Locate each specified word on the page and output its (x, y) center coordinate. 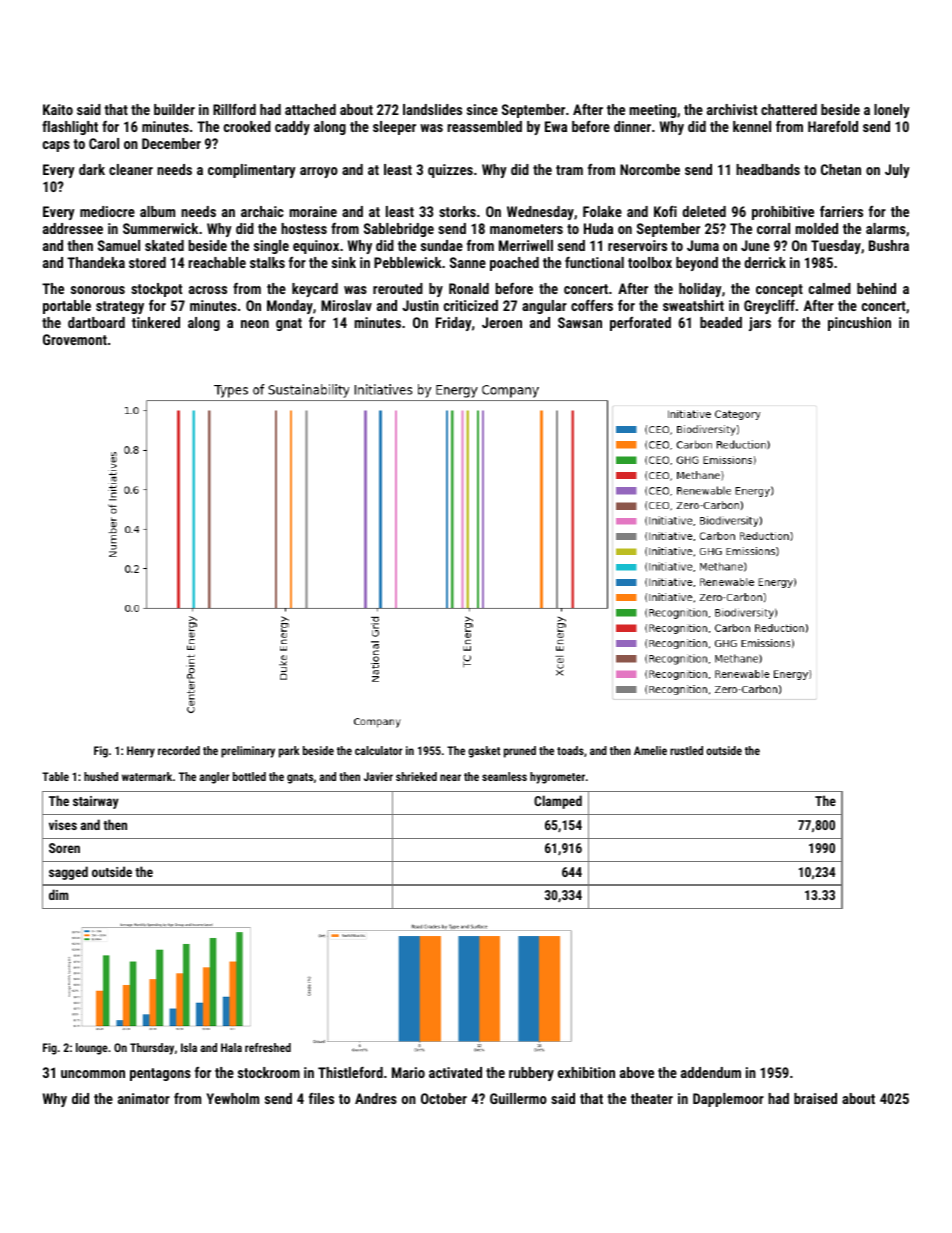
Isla (189, 1047)
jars (760, 324)
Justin (420, 305)
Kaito (58, 109)
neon (255, 324)
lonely (892, 111)
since (482, 109)
